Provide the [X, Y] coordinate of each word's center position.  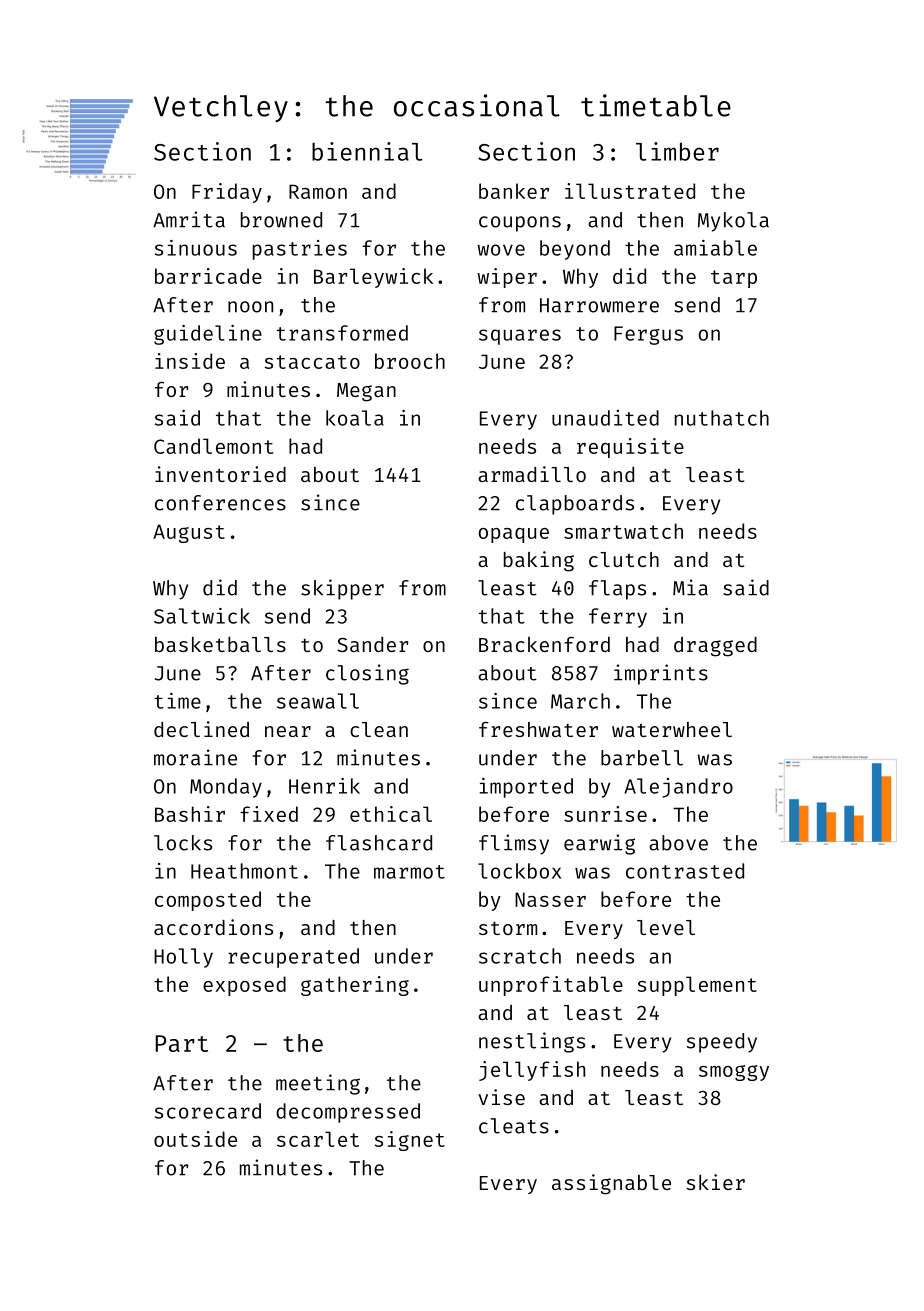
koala [355, 418]
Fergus [648, 335]
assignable [611, 1184]
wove [501, 250]
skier [716, 1182]
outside [195, 1139]
